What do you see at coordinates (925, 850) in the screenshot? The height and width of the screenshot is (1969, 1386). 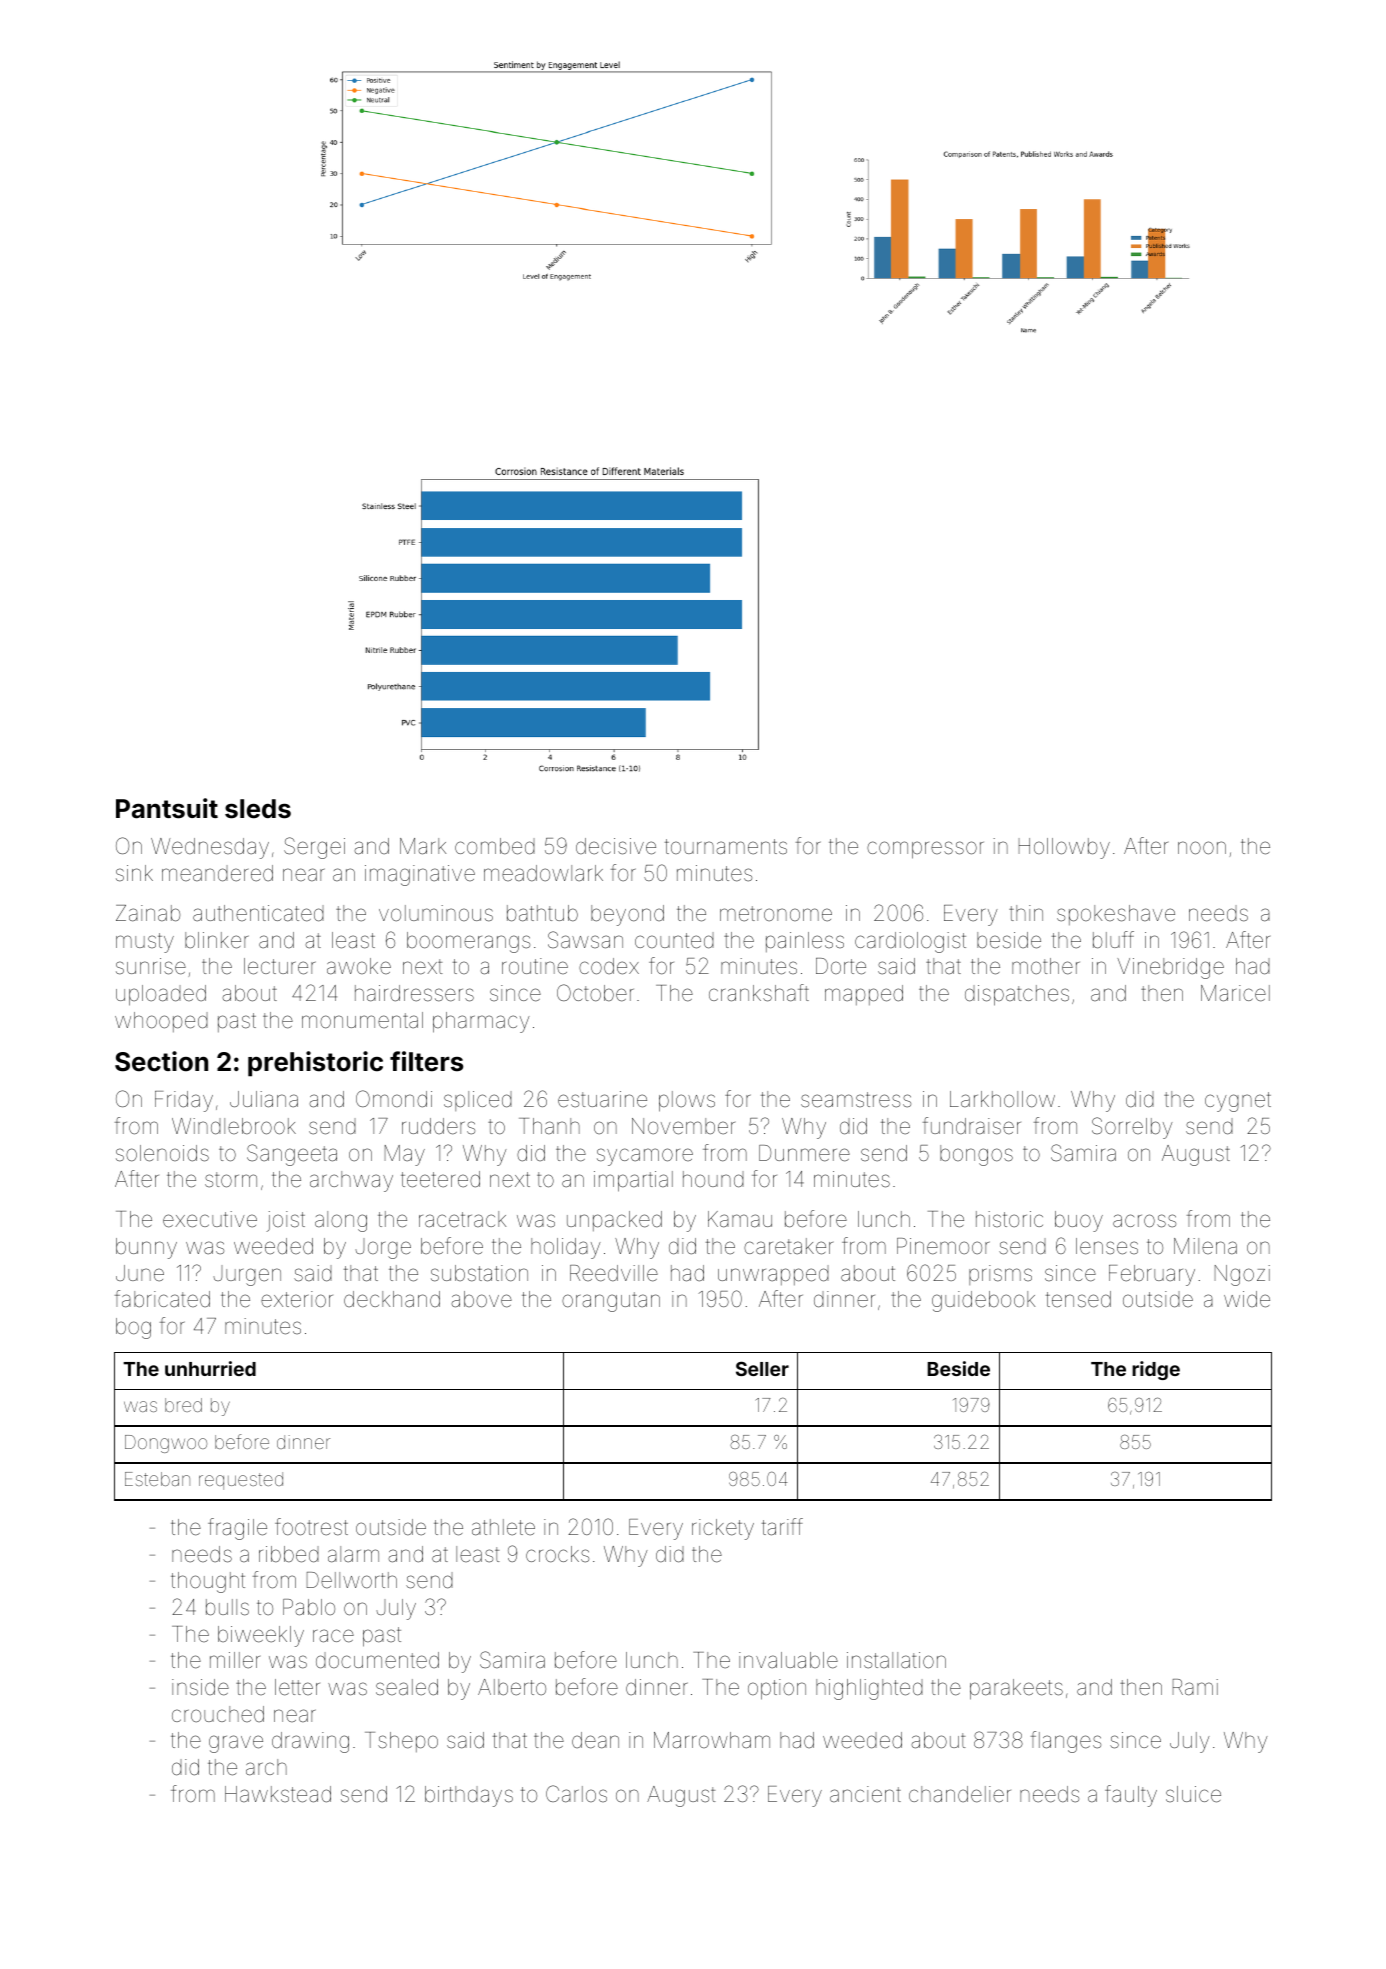 I see `compressor` at bounding box center [925, 850].
